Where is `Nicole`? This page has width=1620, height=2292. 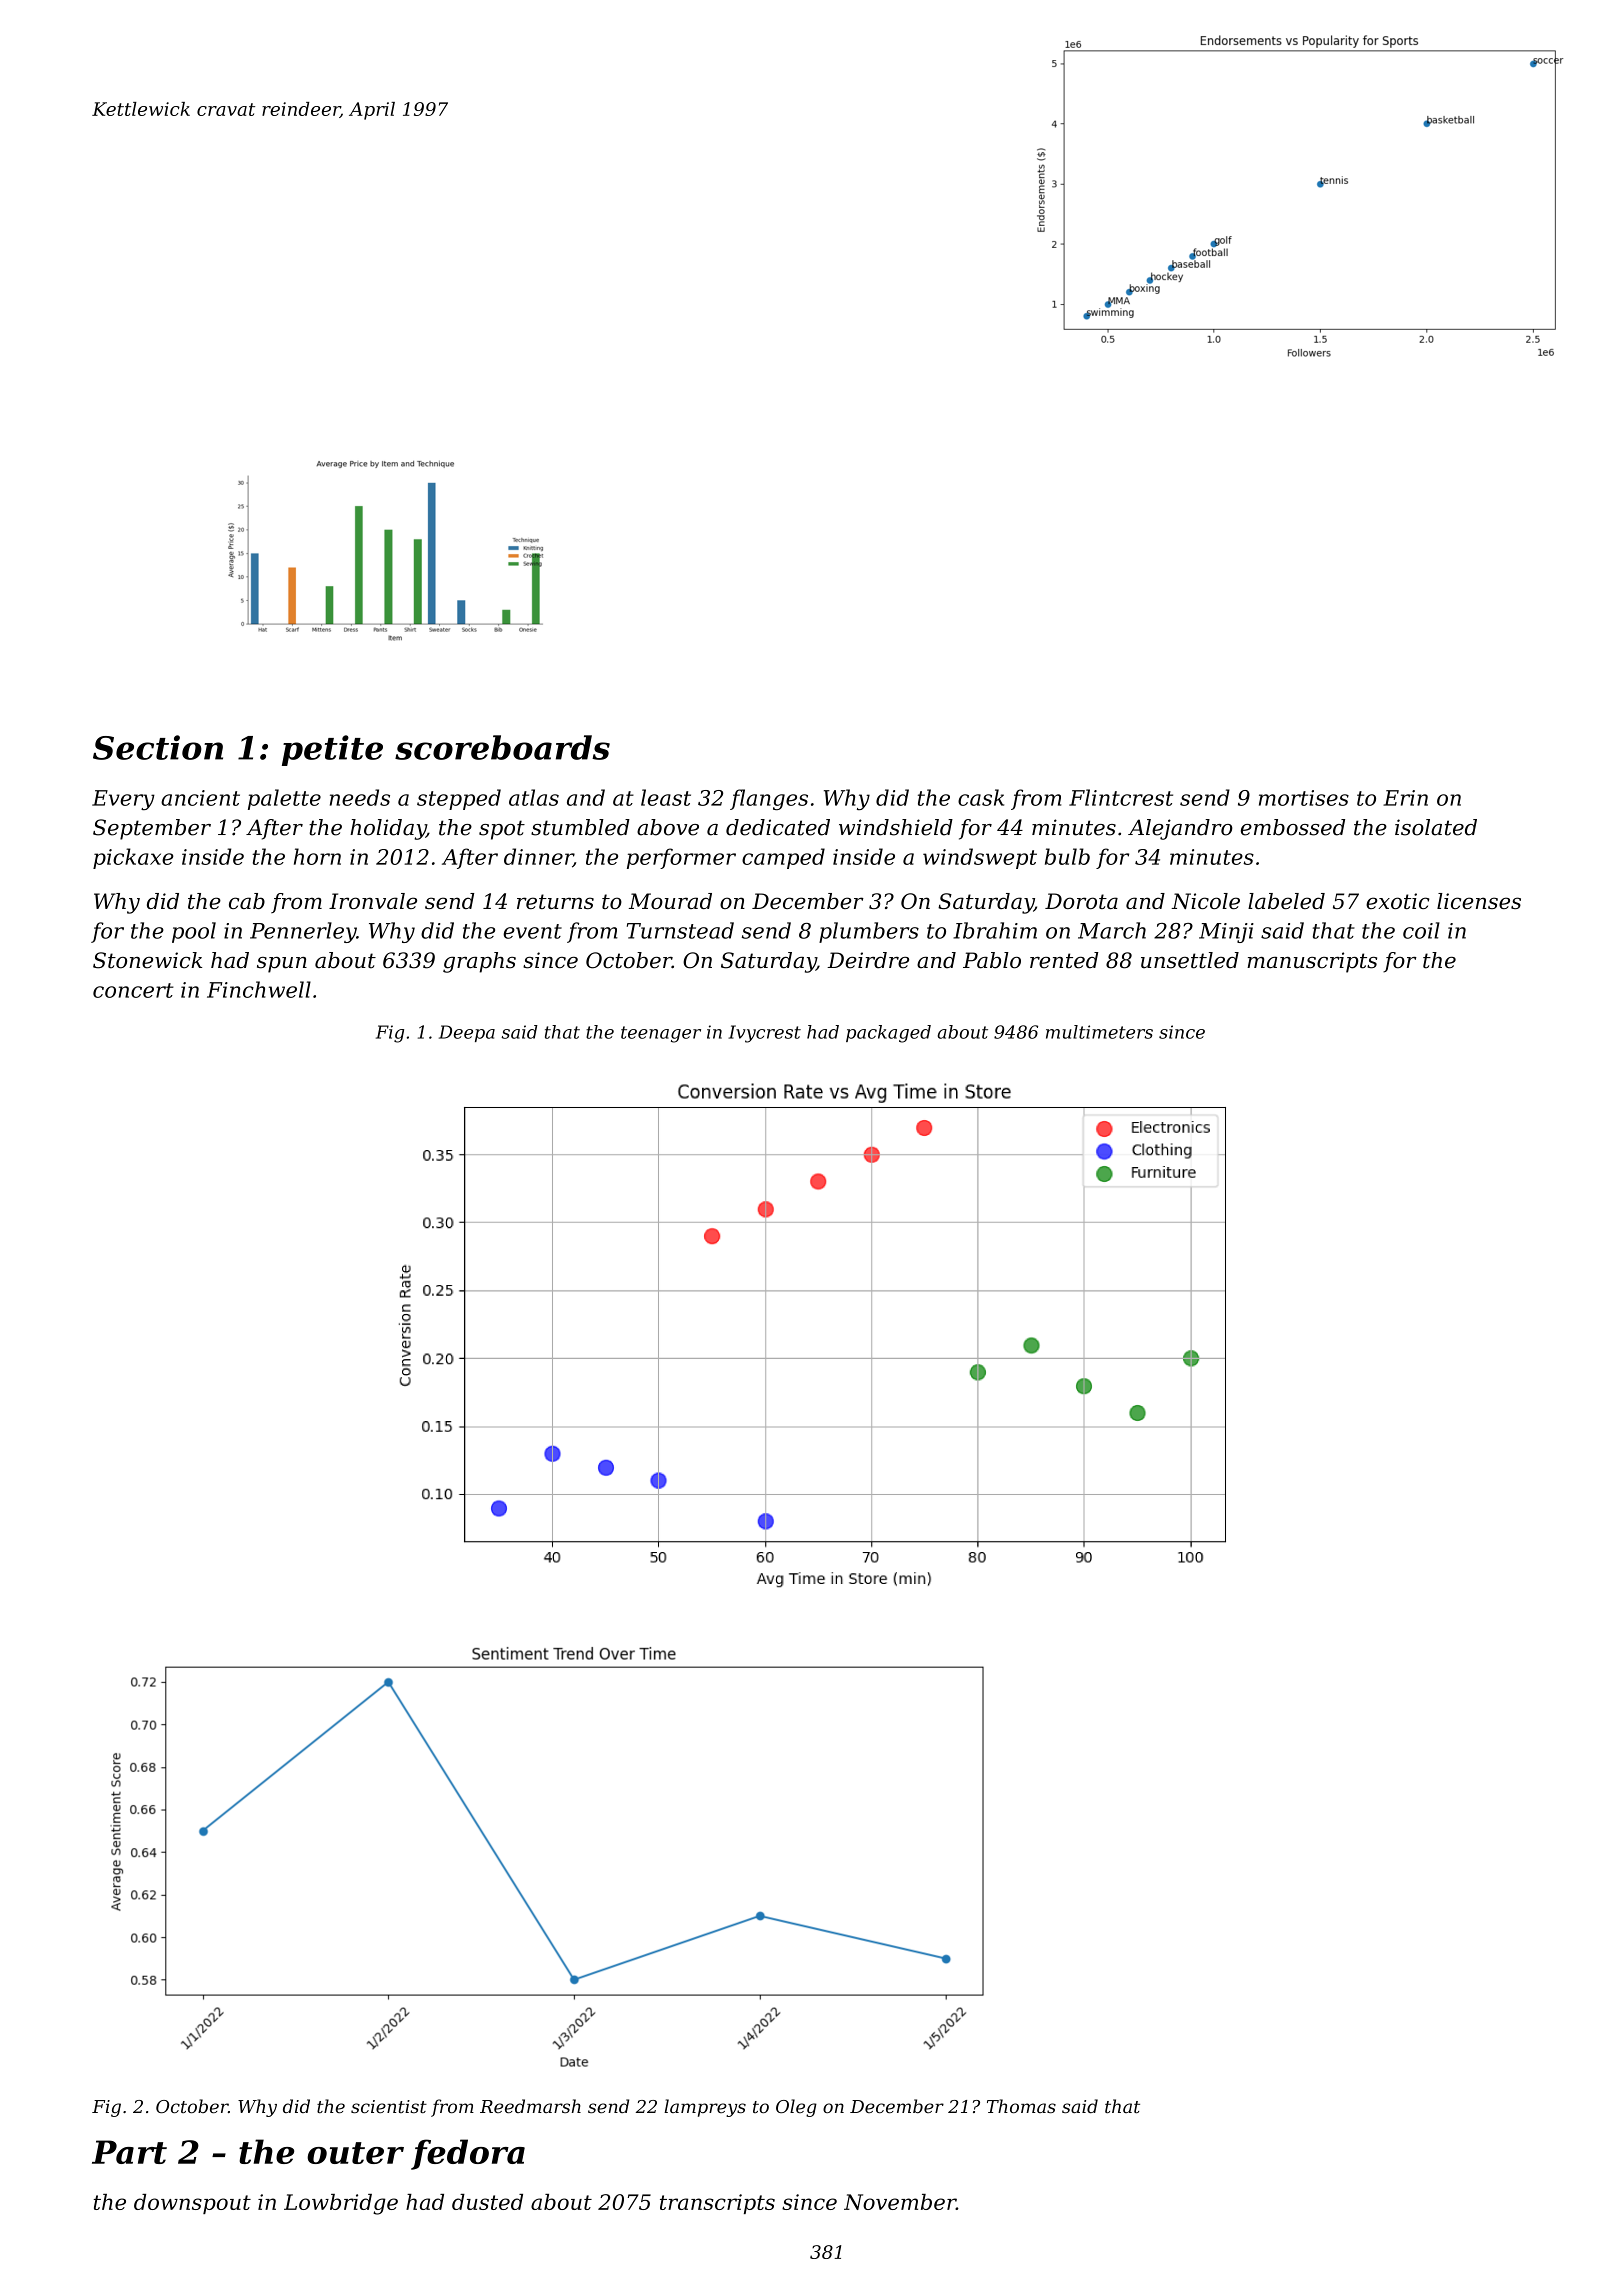
Nicole is located at coordinates (1205, 901).
